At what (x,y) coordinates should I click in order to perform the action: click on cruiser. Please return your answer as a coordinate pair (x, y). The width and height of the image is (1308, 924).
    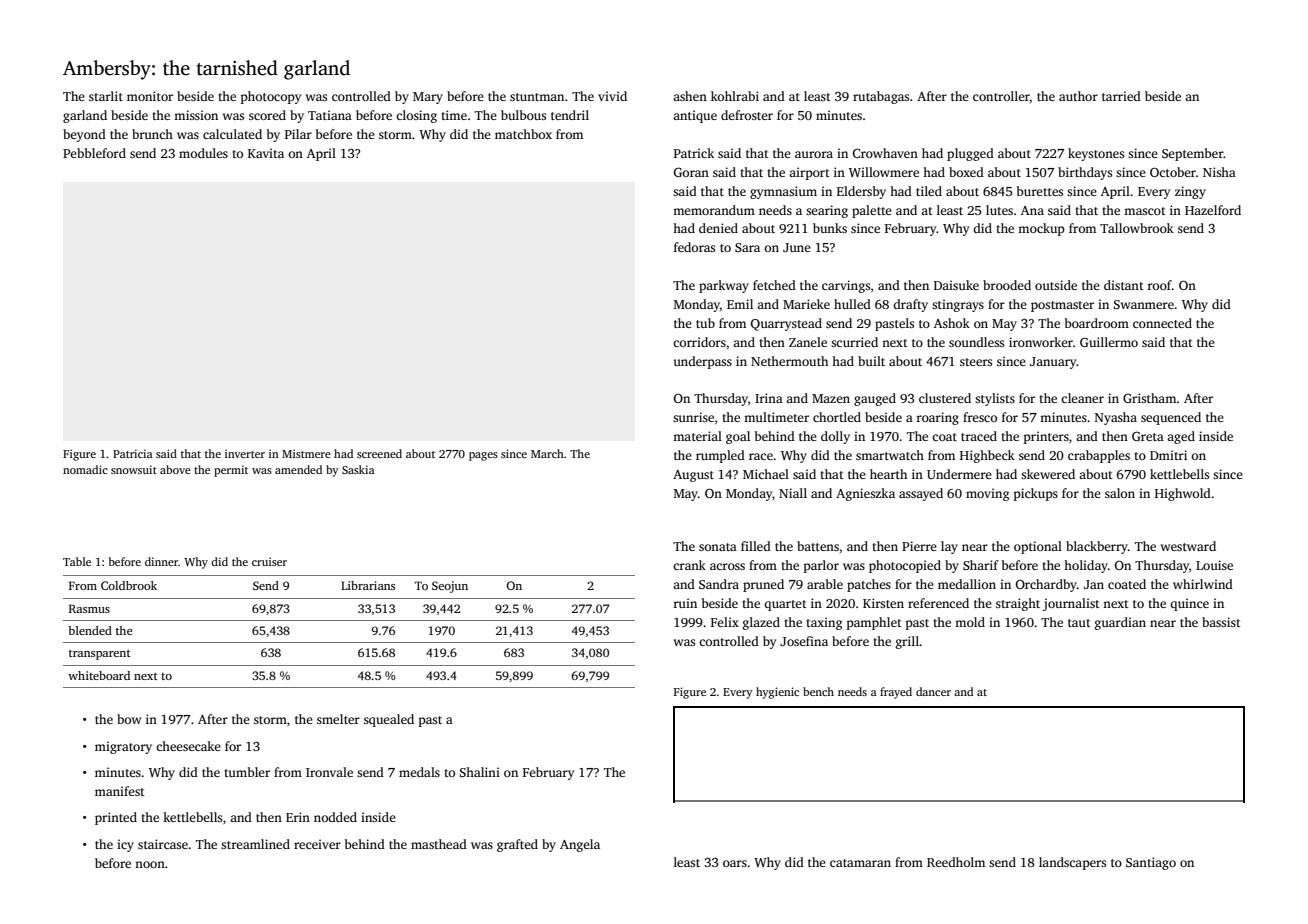
    Looking at the image, I should click on (269, 561).
